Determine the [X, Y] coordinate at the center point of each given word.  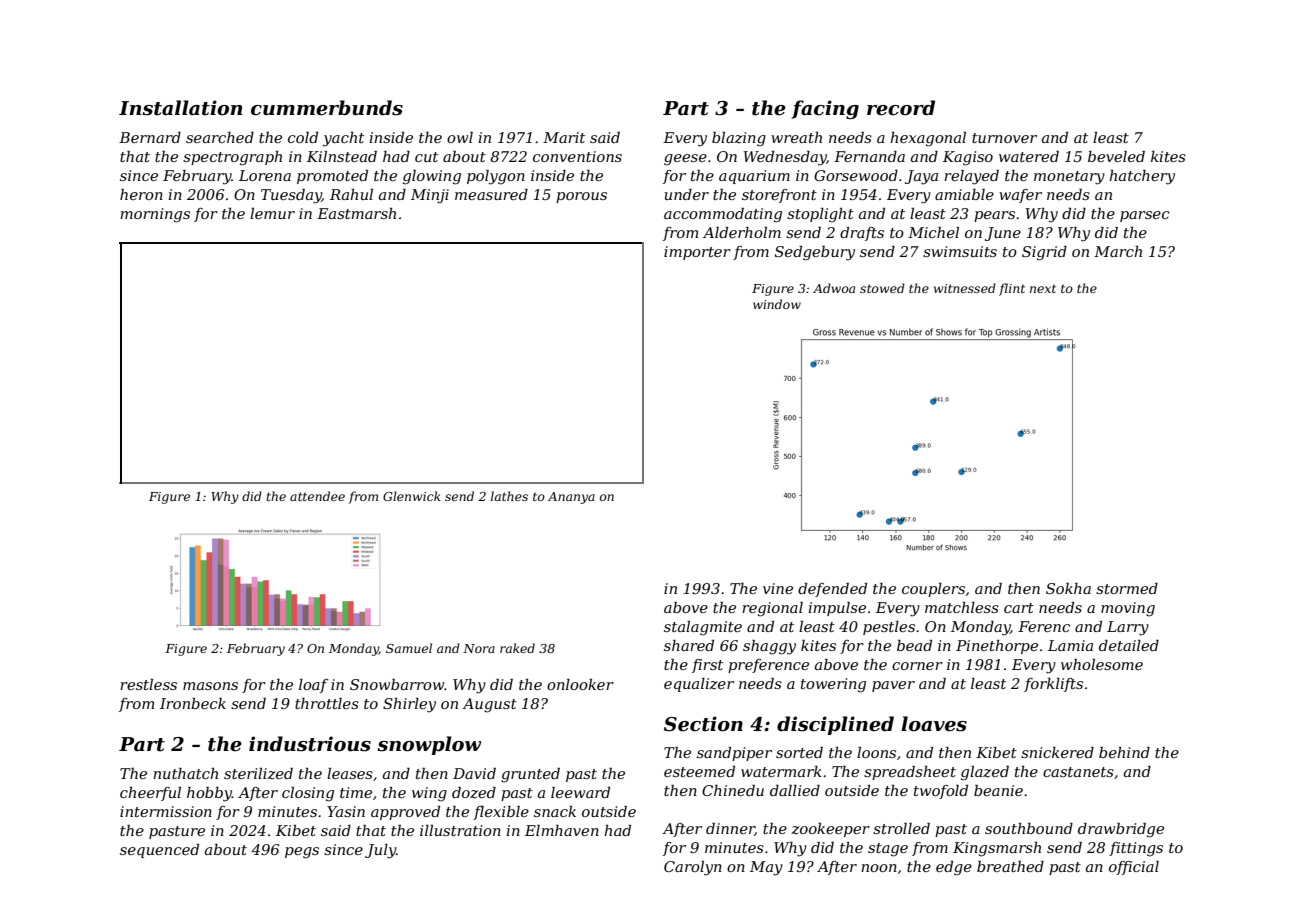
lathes [509, 496]
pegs [302, 853]
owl [460, 137]
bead [914, 645]
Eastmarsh [356, 213]
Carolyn [693, 868]
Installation [181, 108]
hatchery [1142, 177]
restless [148, 684]
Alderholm [742, 232]
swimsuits [960, 251]
